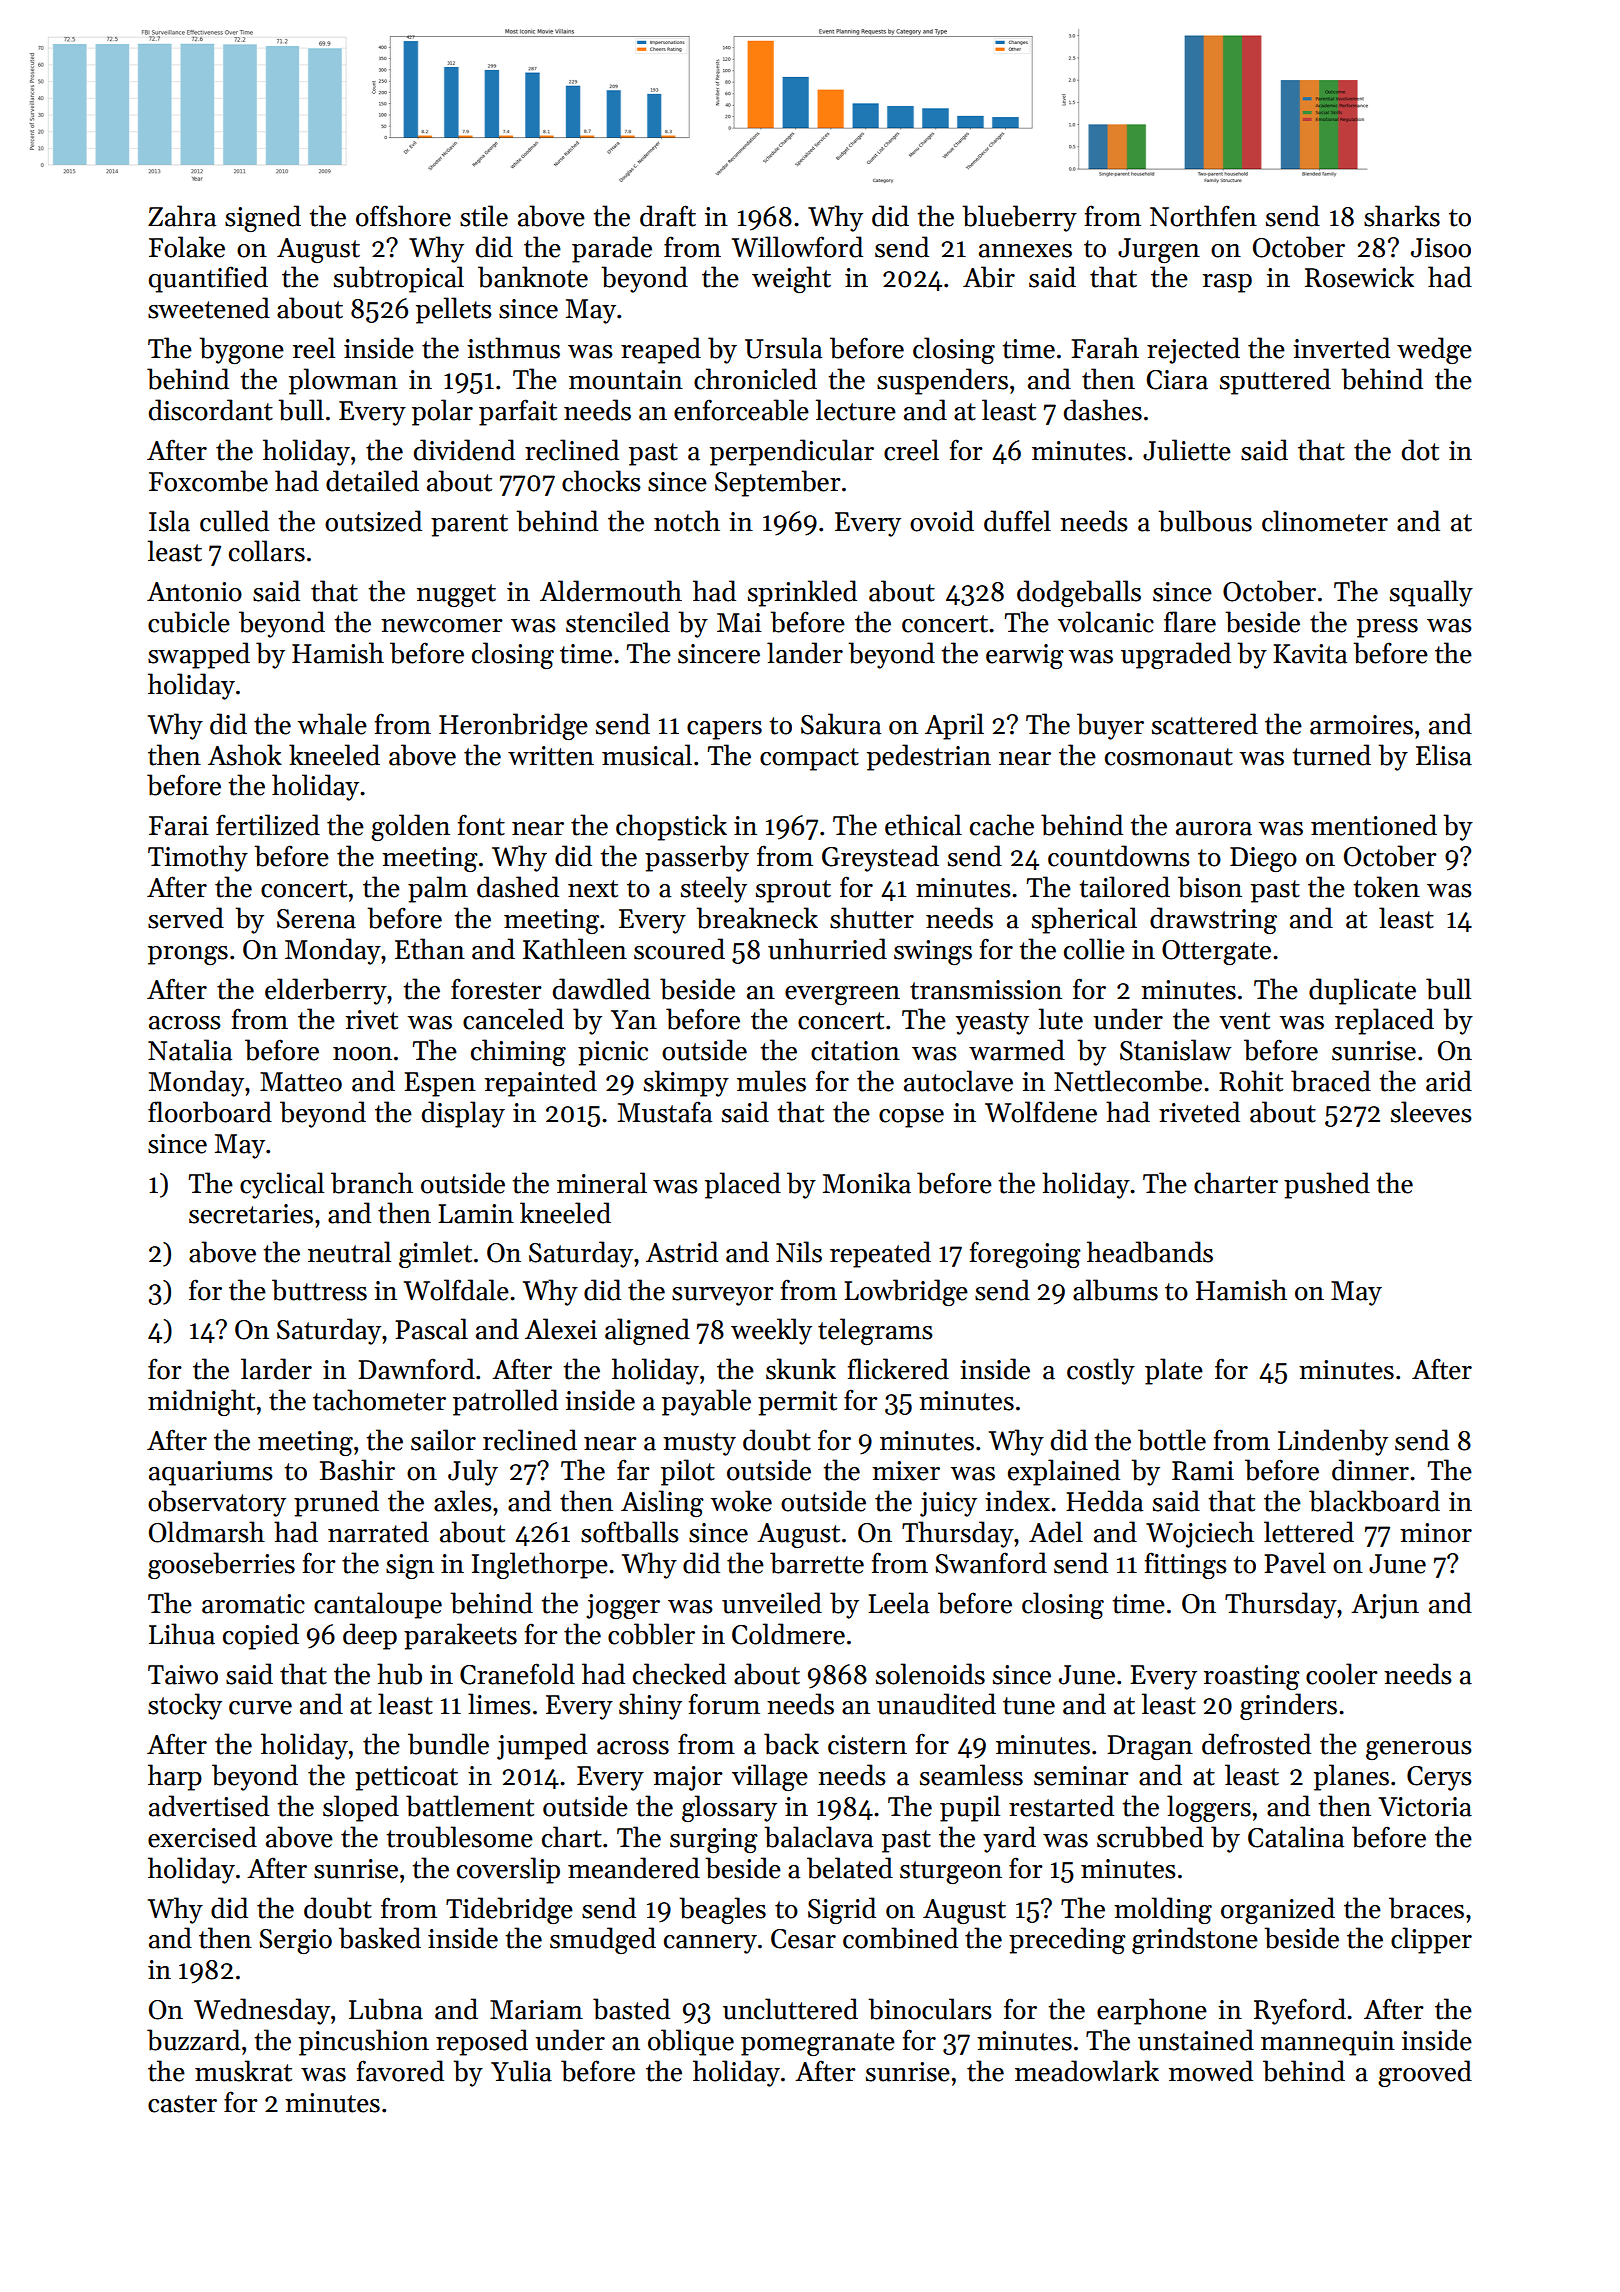 This screenshot has width=1620, height=2292. I want to click on Cerys, so click(1439, 1778).
